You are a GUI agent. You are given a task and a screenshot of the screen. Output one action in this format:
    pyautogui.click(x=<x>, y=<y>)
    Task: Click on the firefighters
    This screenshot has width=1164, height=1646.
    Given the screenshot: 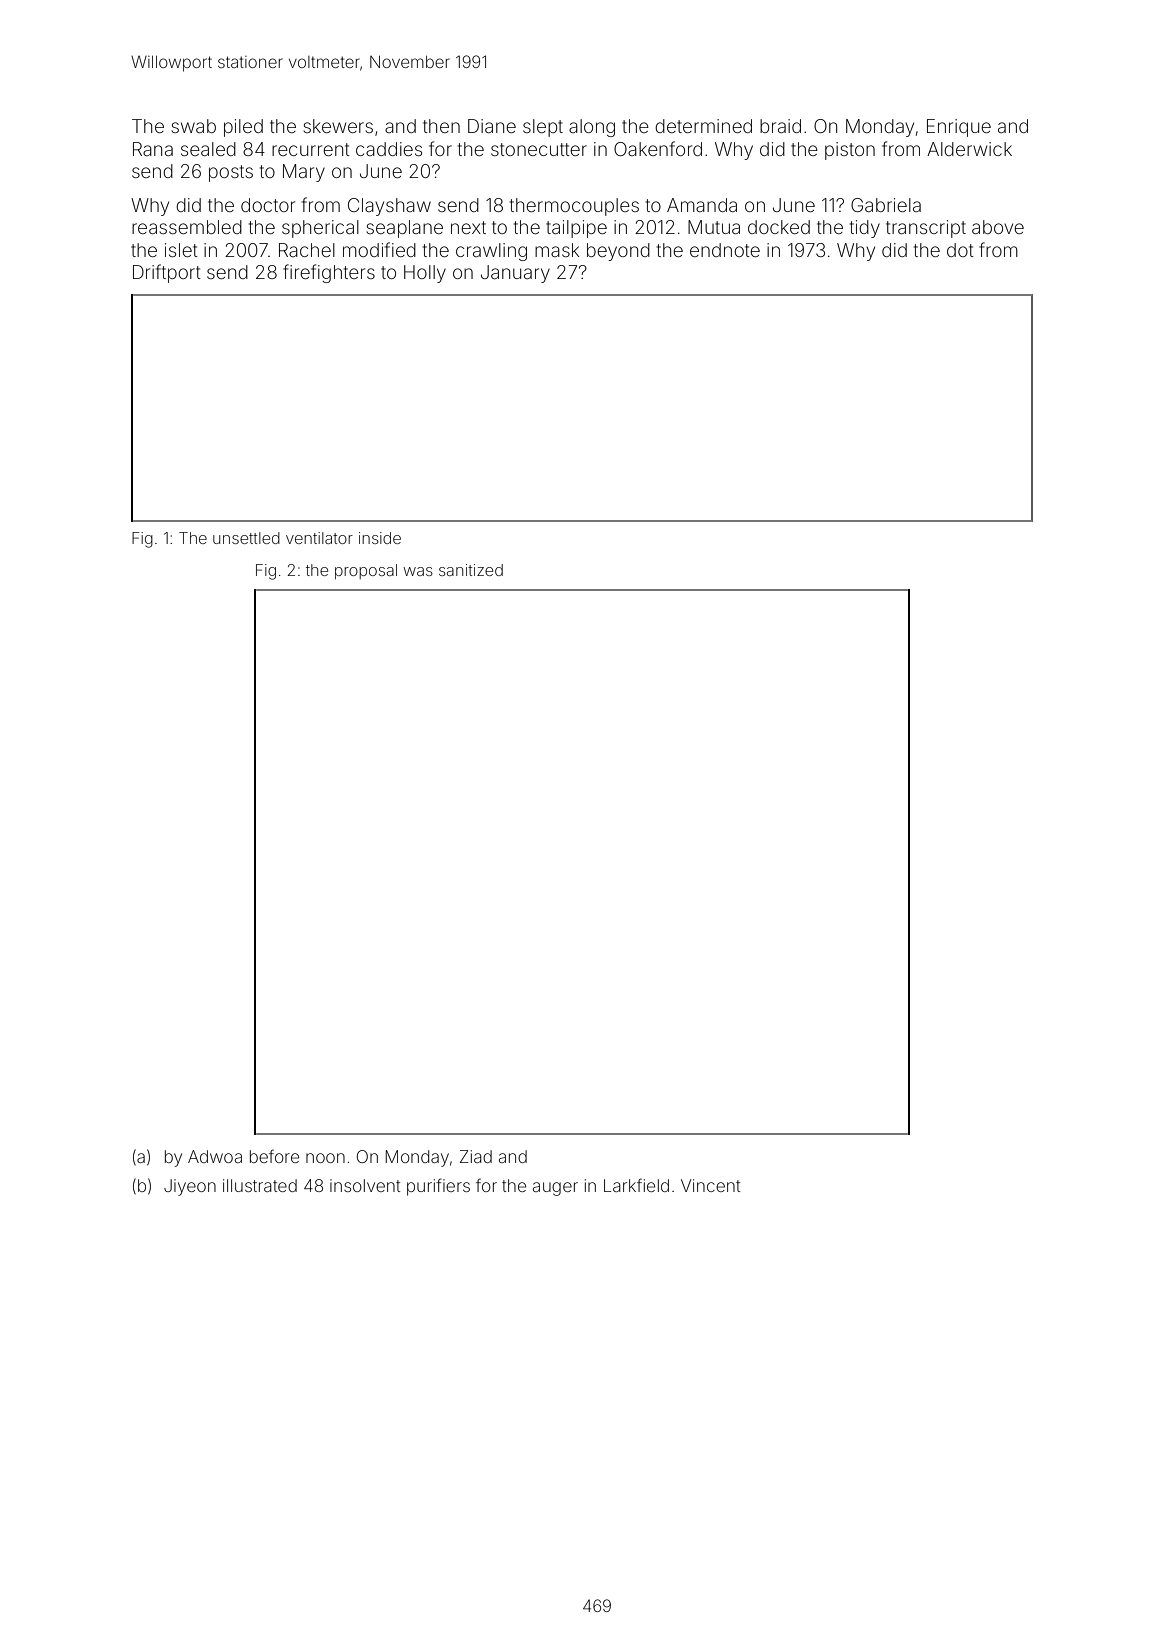 What is the action you would take?
    pyautogui.click(x=329, y=273)
